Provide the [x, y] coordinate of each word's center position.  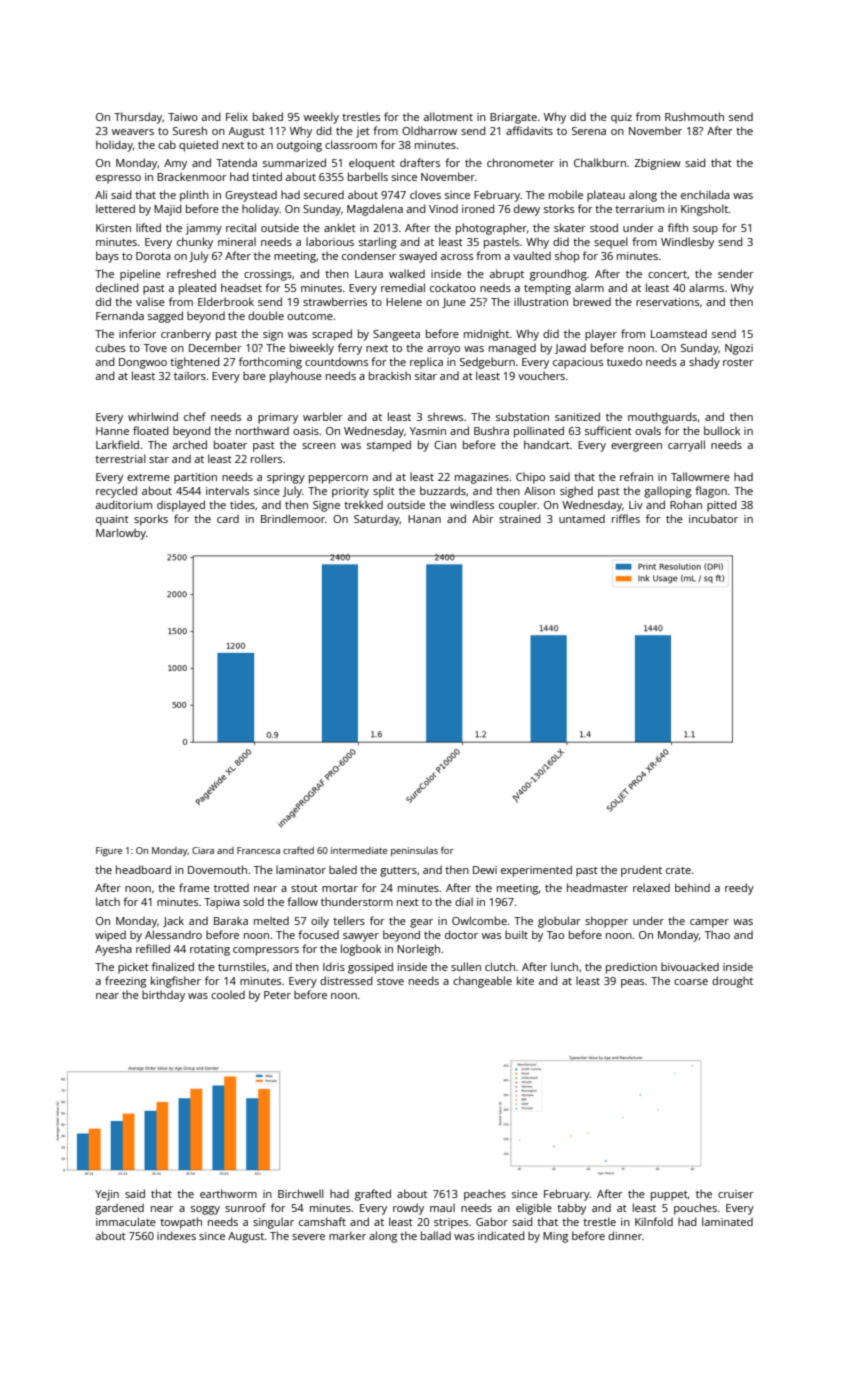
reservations [667, 302]
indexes [176, 1235]
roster [738, 362]
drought [732, 982]
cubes [110, 347]
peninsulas [414, 851]
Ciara [203, 850]
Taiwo [183, 117]
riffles [626, 518]
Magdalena [375, 210]
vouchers [541, 375]
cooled [228, 994]
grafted [373, 1195]
